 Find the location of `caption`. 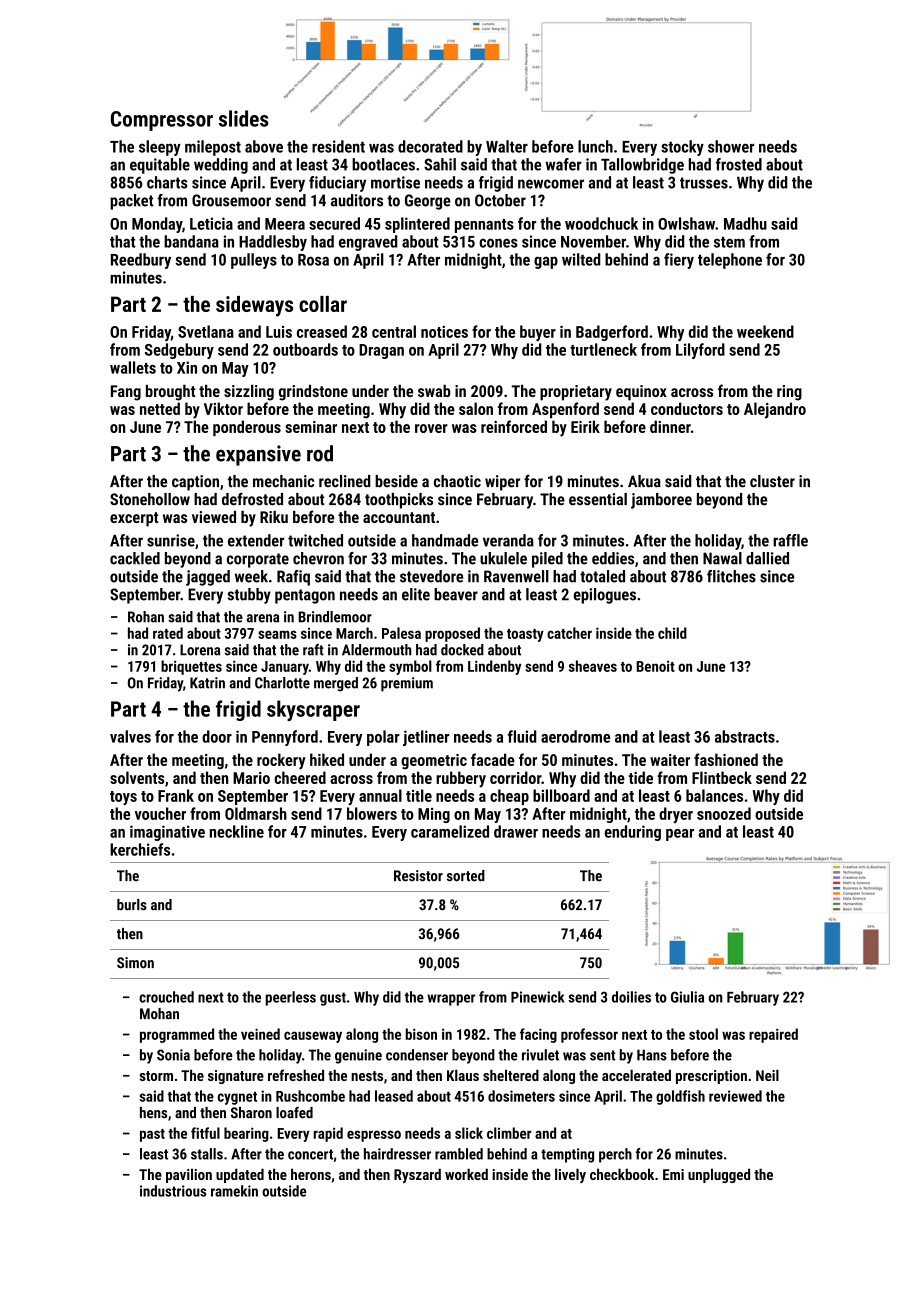

caption is located at coordinates (195, 483).
